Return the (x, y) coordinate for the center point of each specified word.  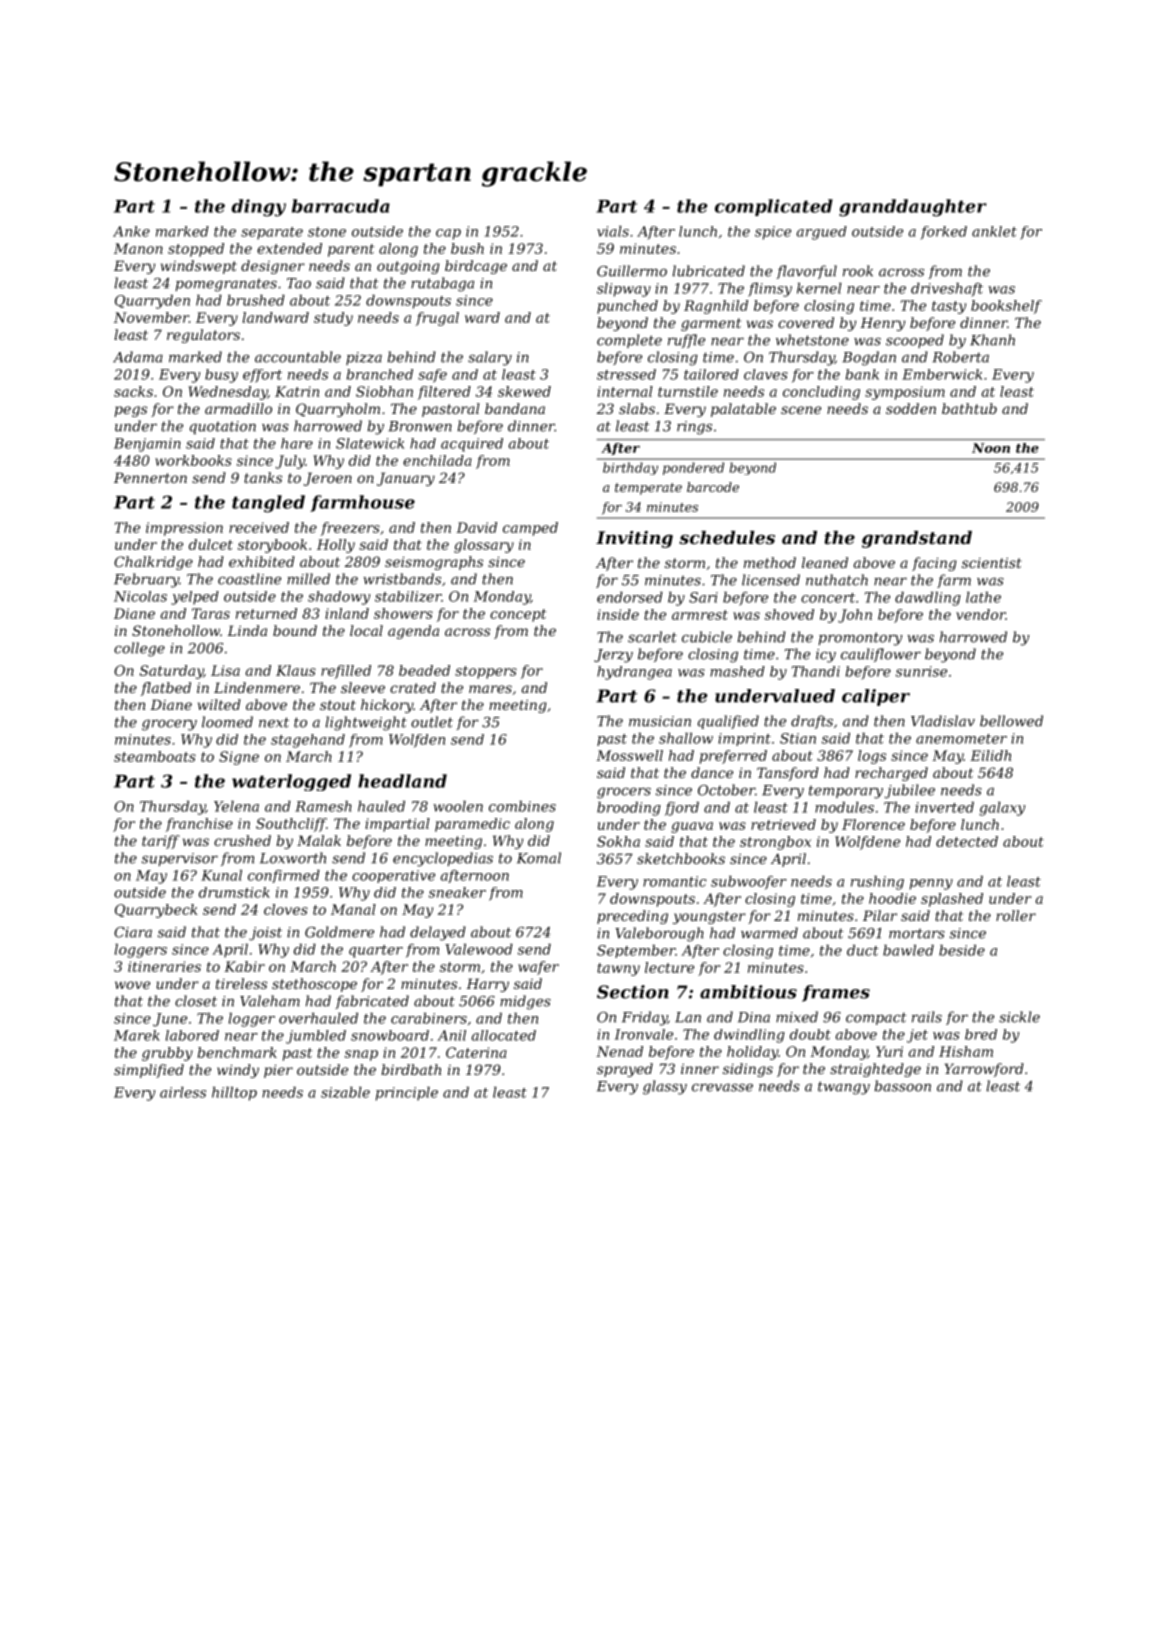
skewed (524, 391)
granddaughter (913, 208)
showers (403, 613)
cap (448, 234)
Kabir (244, 966)
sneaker (457, 892)
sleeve (363, 687)
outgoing (408, 267)
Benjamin (147, 445)
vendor (981, 614)
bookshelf (1006, 307)
